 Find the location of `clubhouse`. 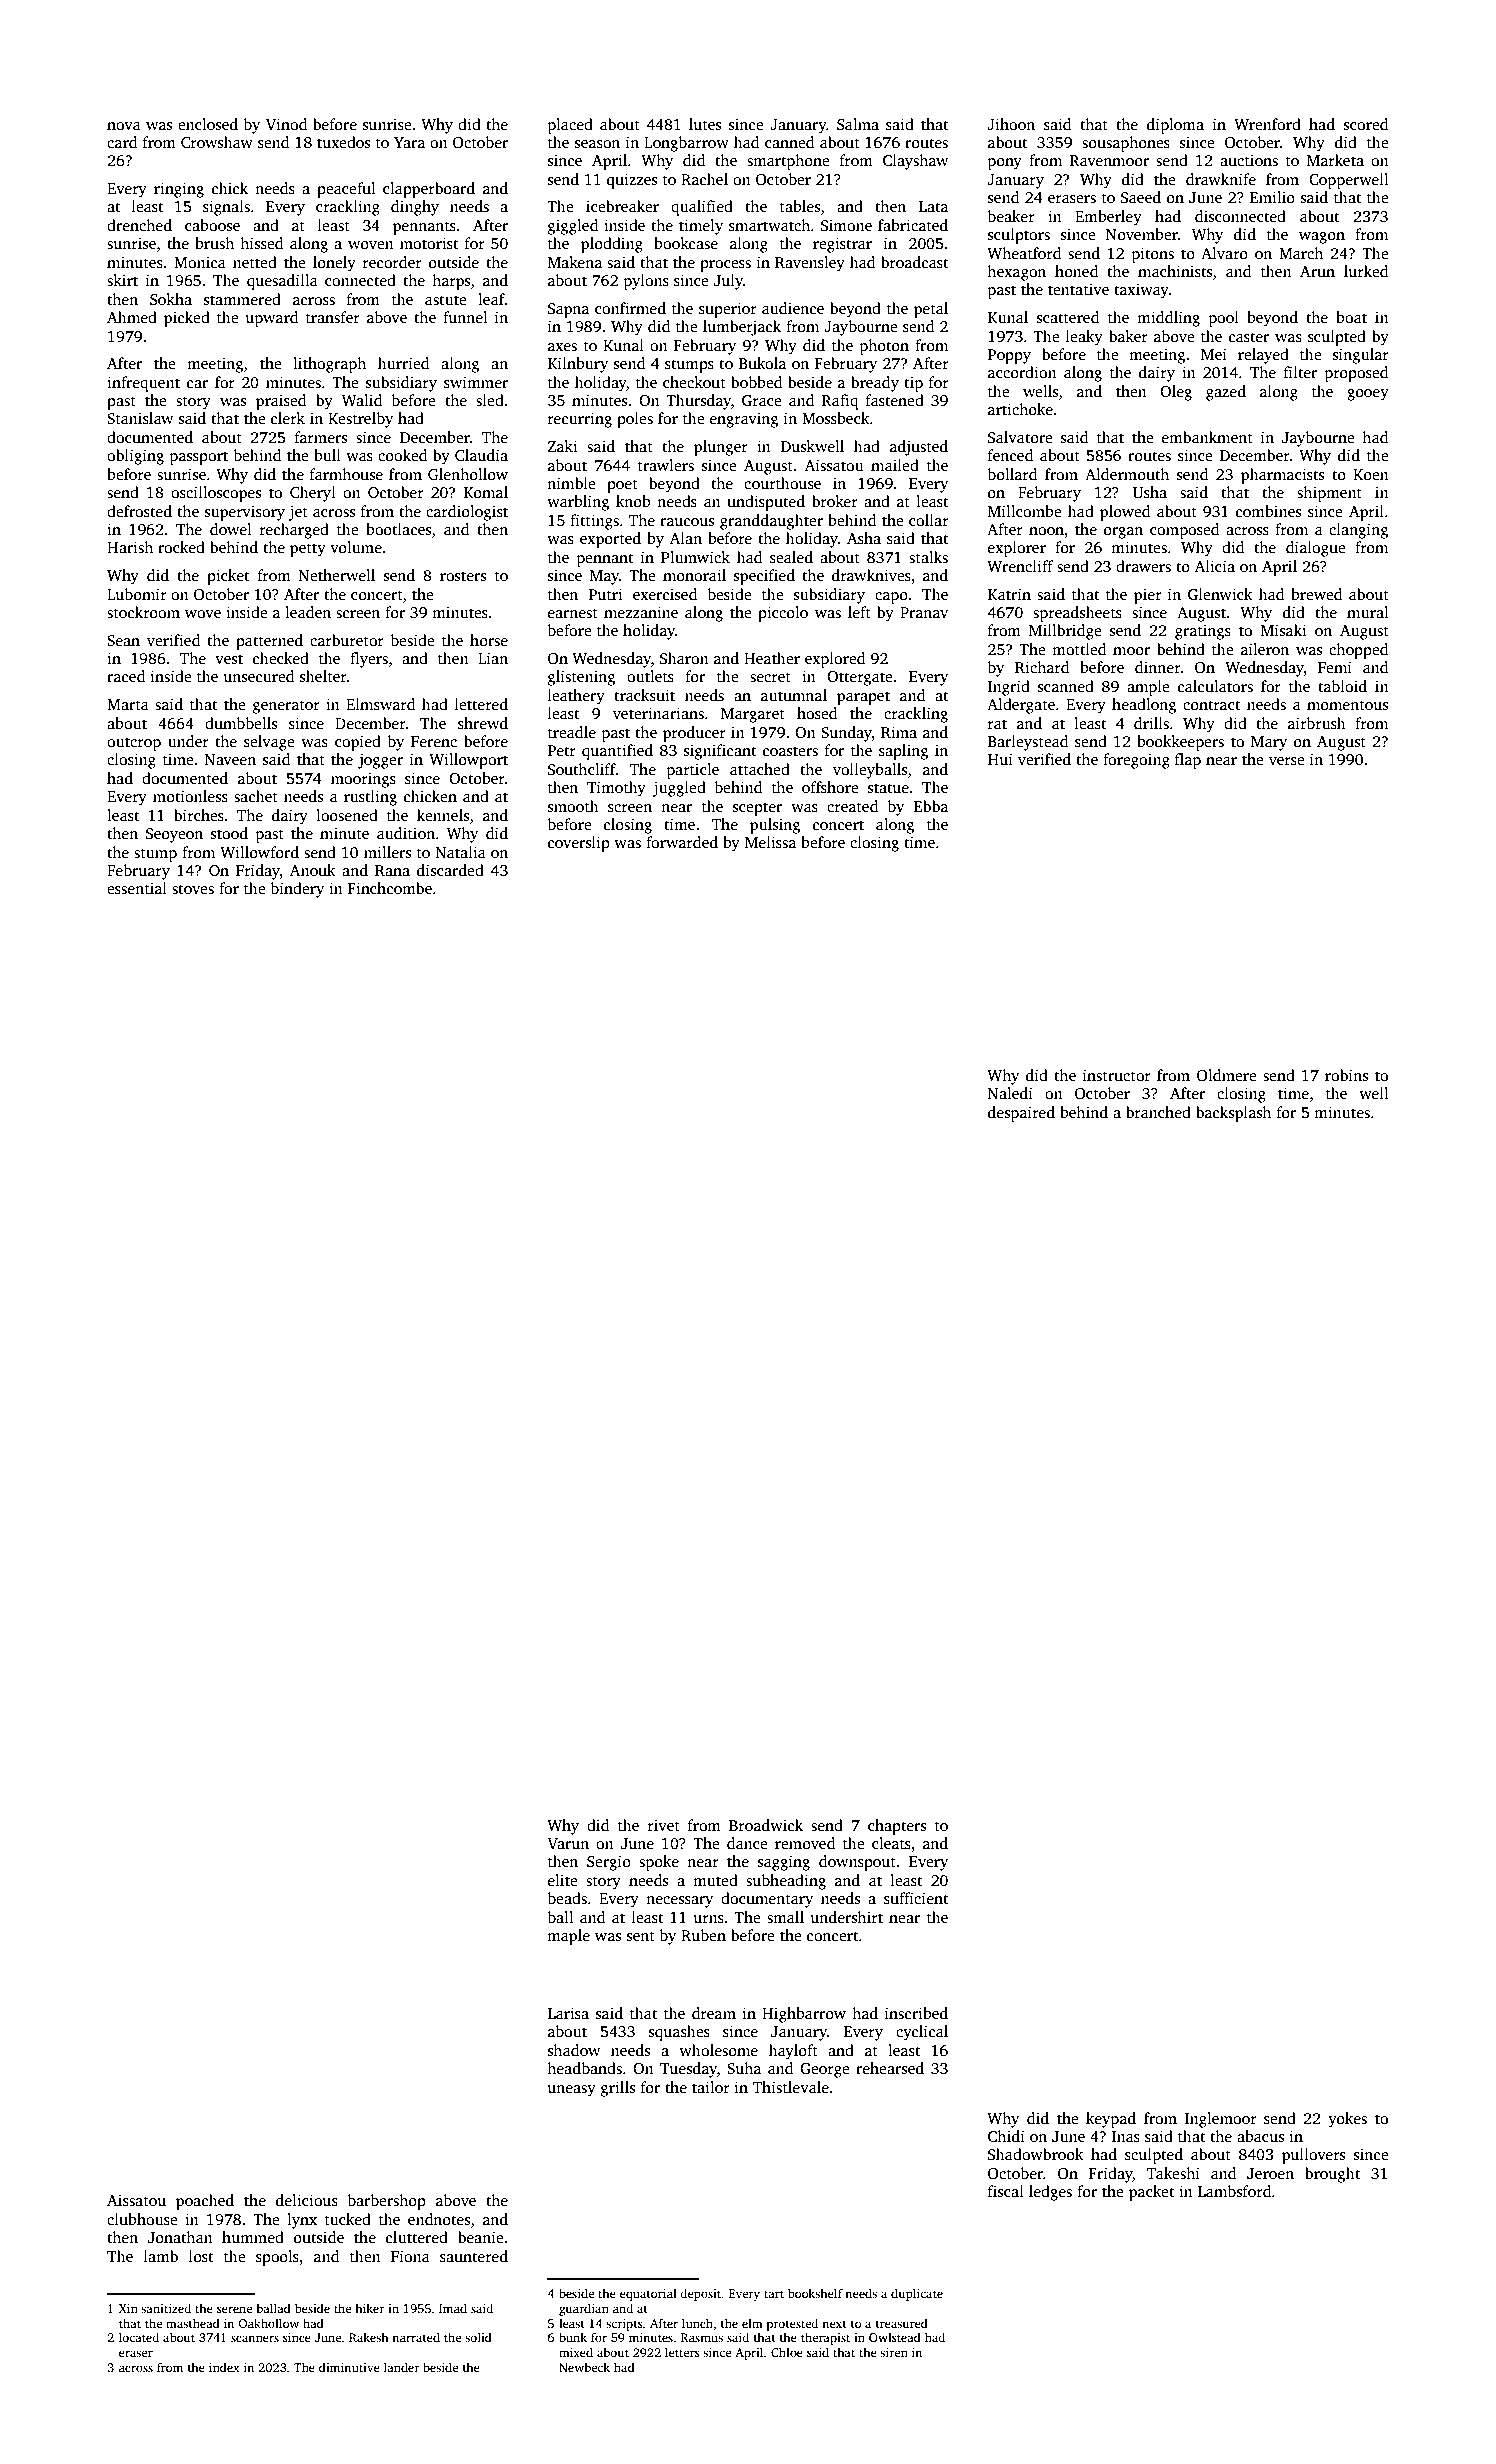

clubhouse is located at coordinates (142, 2219).
